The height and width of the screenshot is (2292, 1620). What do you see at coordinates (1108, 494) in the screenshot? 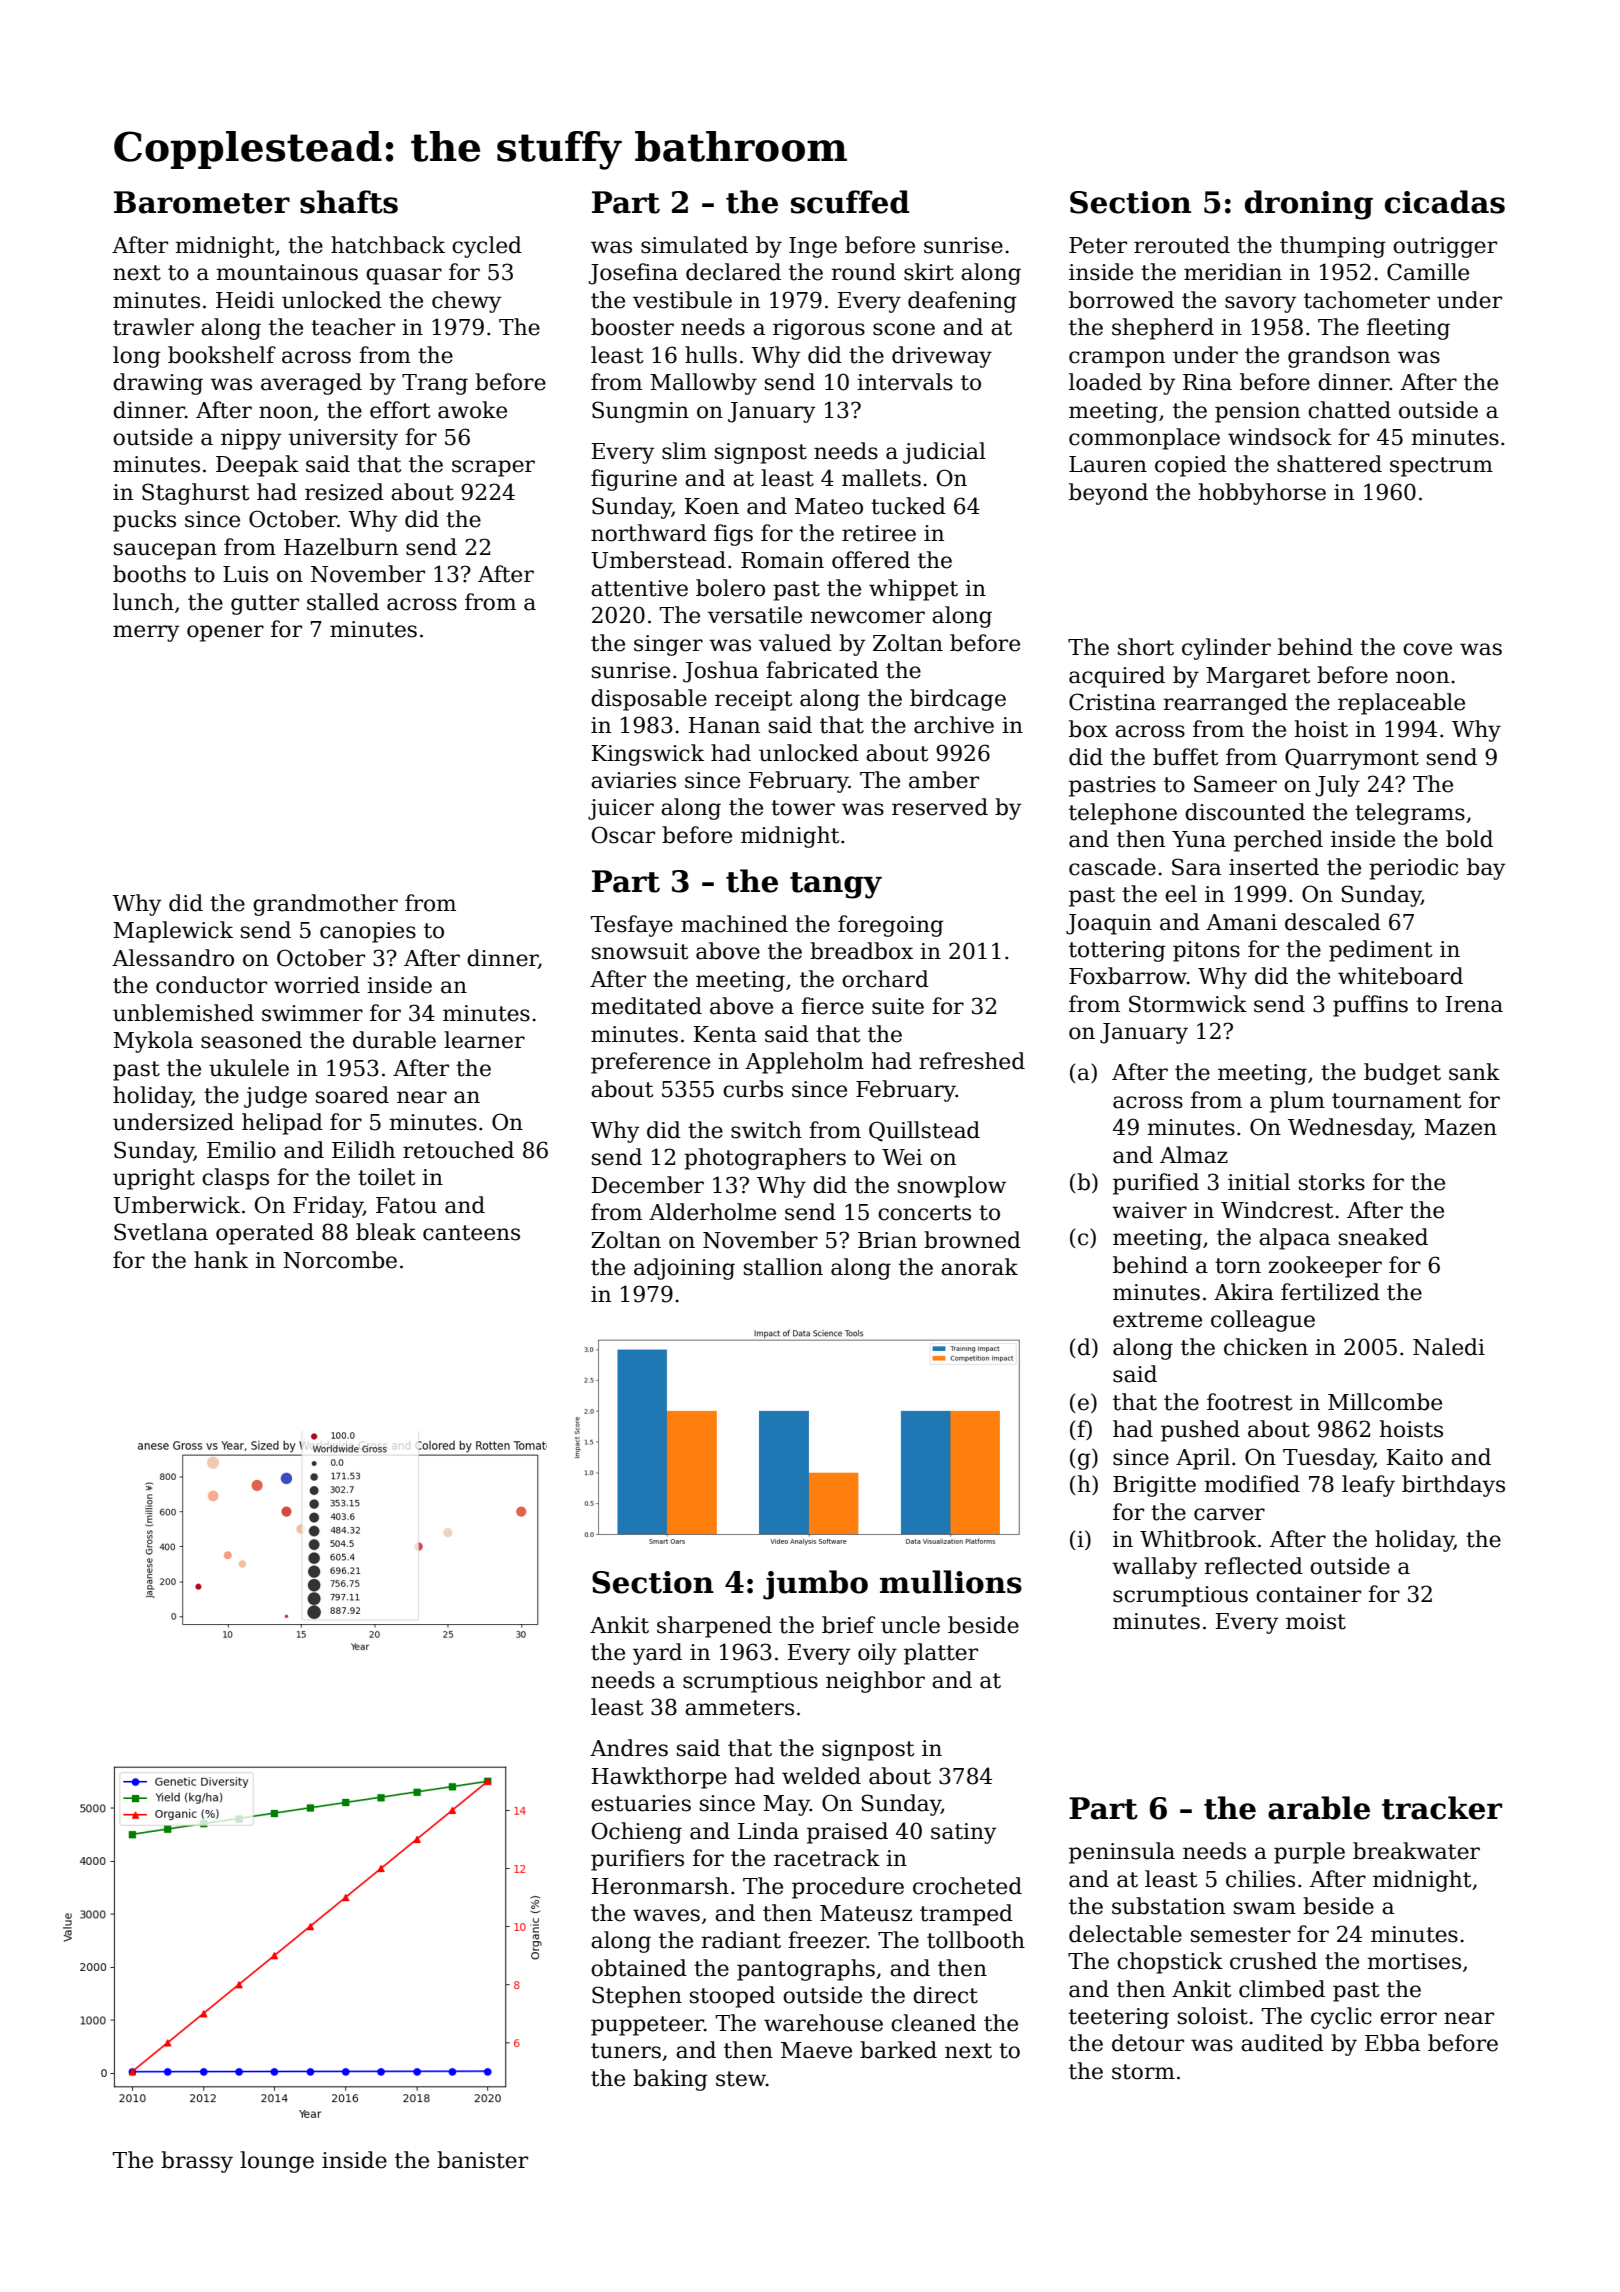
I see `beyond` at bounding box center [1108, 494].
